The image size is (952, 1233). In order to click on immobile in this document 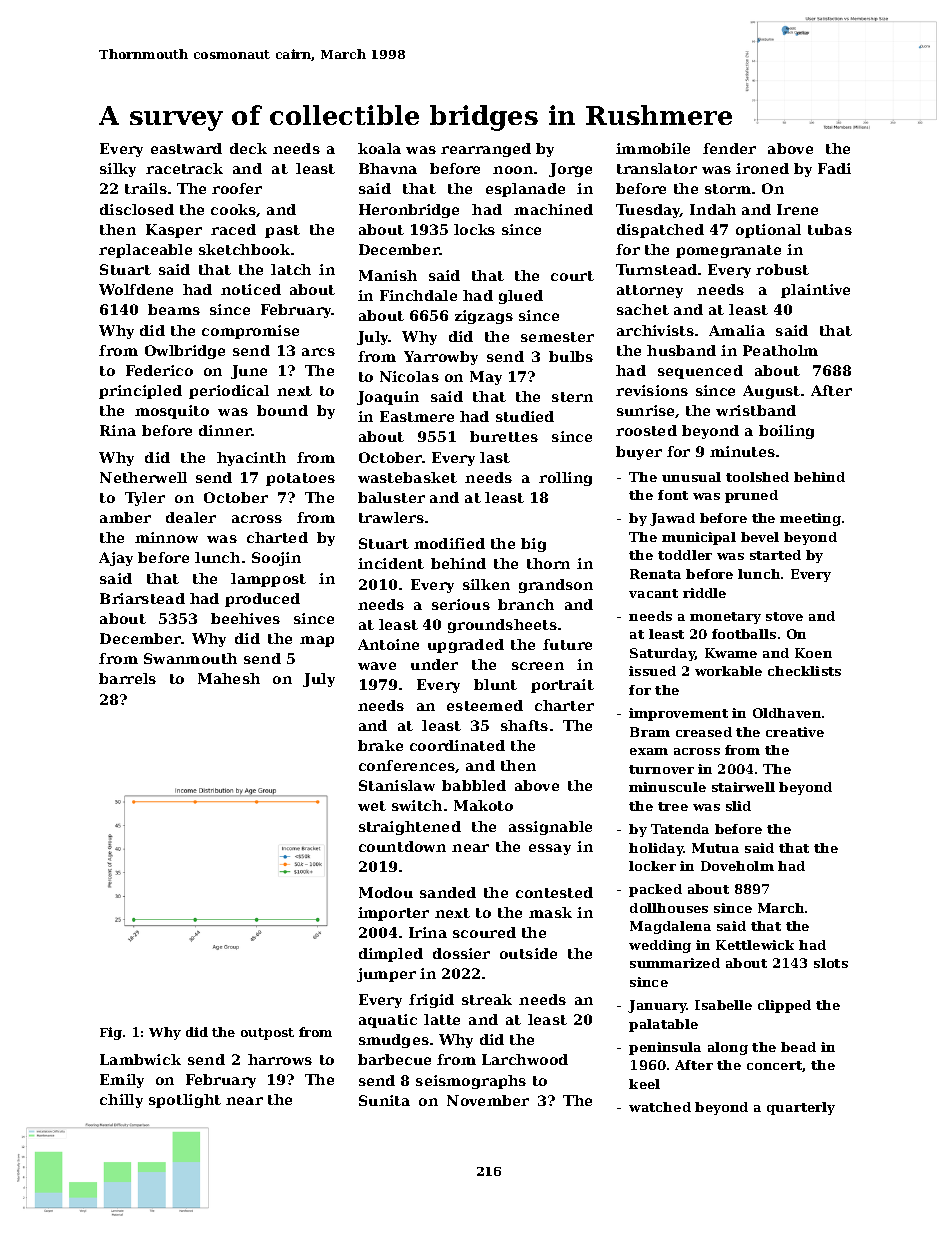, I will do `click(653, 148)`.
